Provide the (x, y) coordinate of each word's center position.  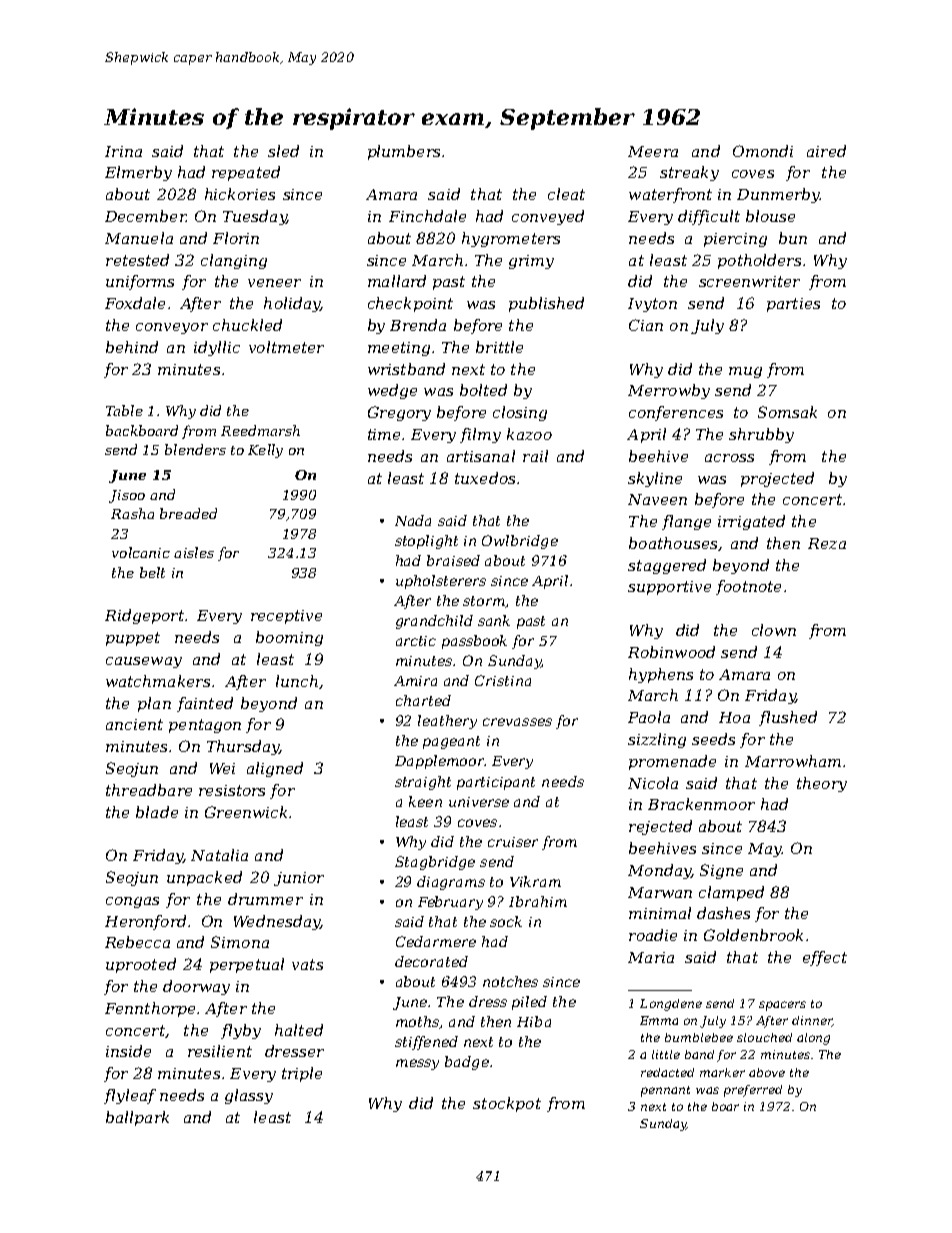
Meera (653, 151)
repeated (246, 173)
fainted (205, 704)
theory (822, 784)
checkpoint (410, 304)
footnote (748, 587)
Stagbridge (435, 863)
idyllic (217, 348)
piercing (735, 240)
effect (825, 958)
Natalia (219, 855)
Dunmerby (778, 195)
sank (494, 620)
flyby (241, 1031)
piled (529, 1003)
